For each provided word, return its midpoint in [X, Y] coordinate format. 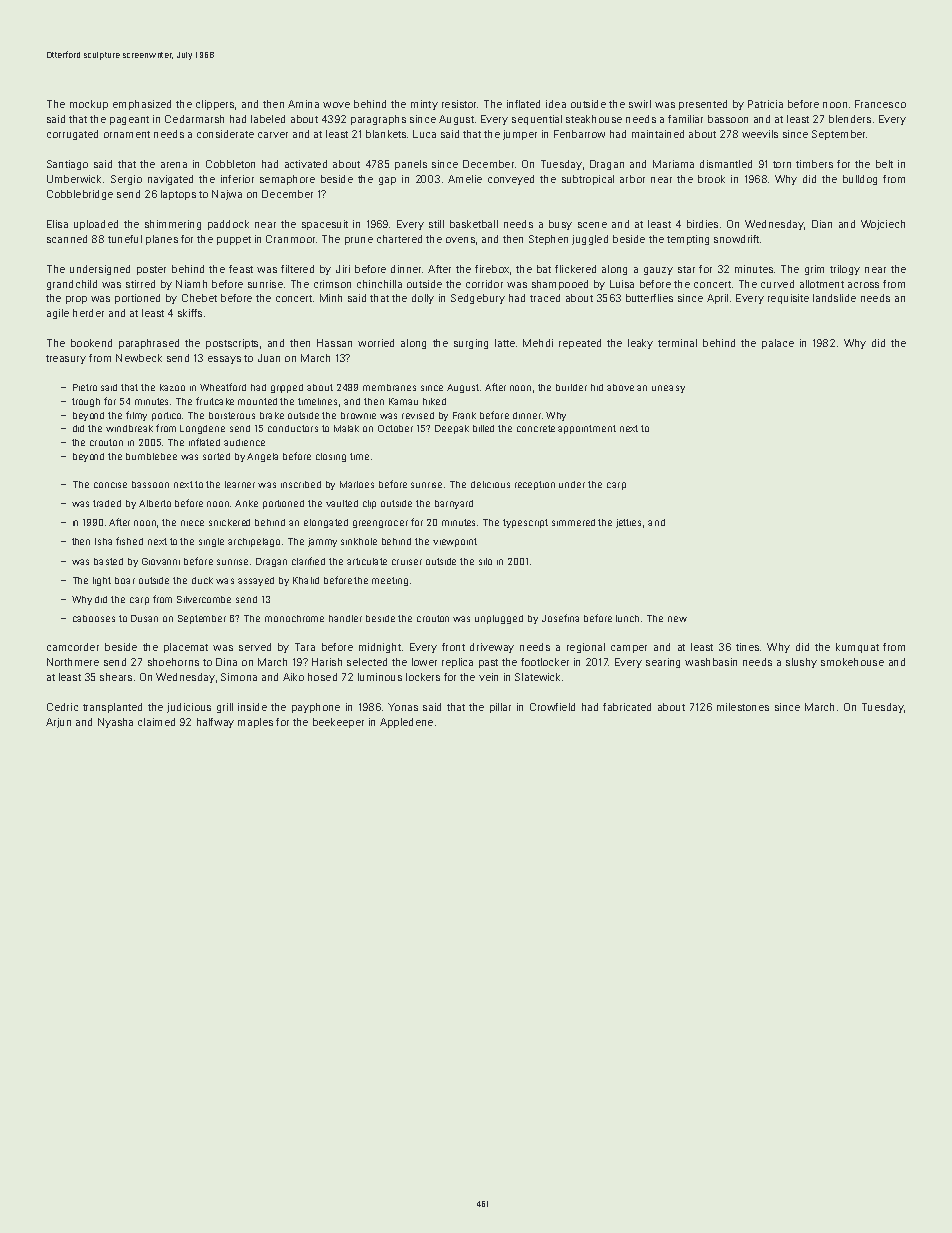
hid [597, 387]
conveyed [511, 180]
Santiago [67, 165]
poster [151, 270]
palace [778, 344]
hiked [434, 401]
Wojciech [883, 225]
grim [814, 270]
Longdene [202, 429]
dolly [423, 299]
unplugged [499, 619]
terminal [677, 343]
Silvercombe [204, 599]
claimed [156, 722]
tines [747, 647]
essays [224, 360]
